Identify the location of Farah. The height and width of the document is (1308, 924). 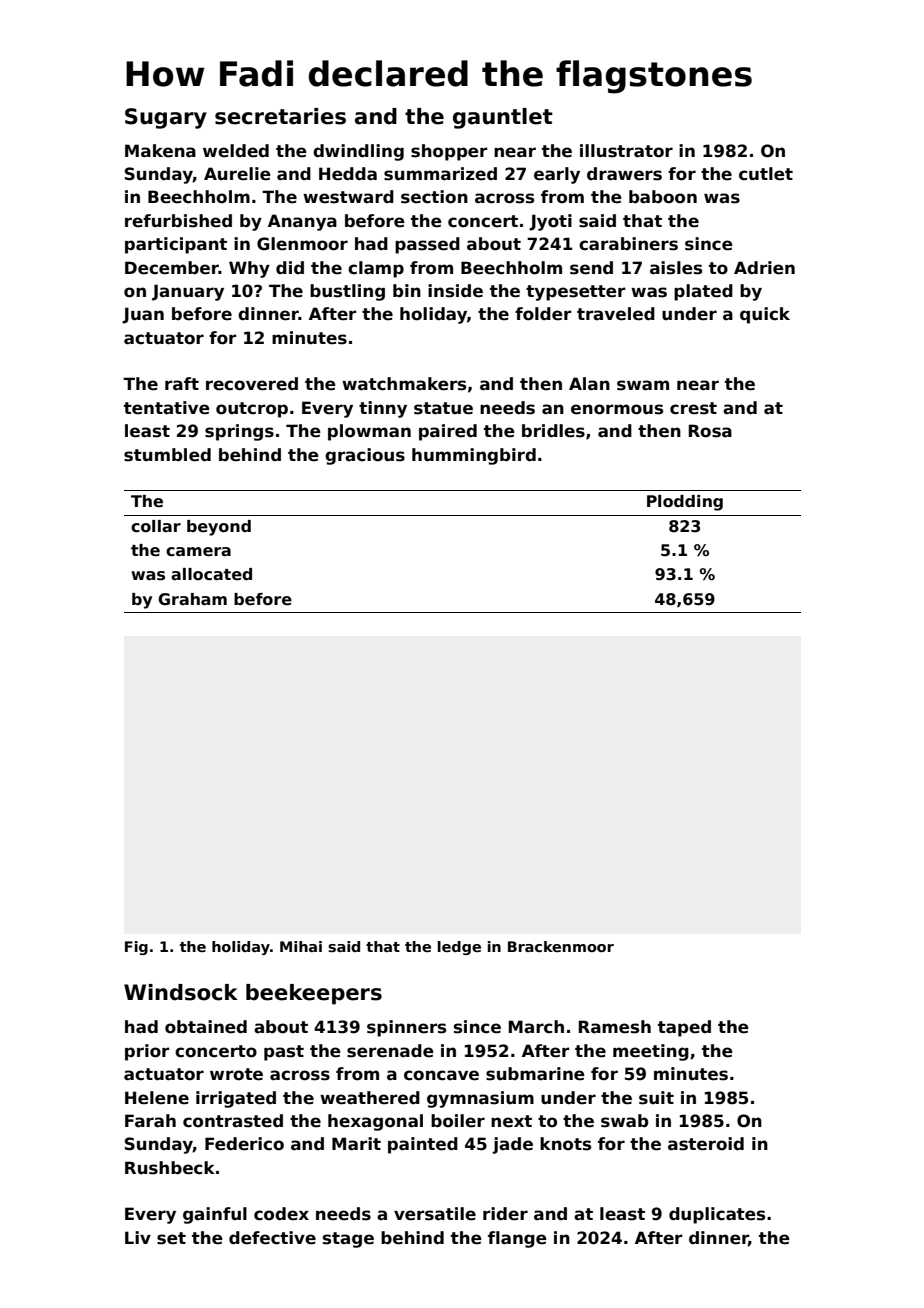
(150, 1121).
